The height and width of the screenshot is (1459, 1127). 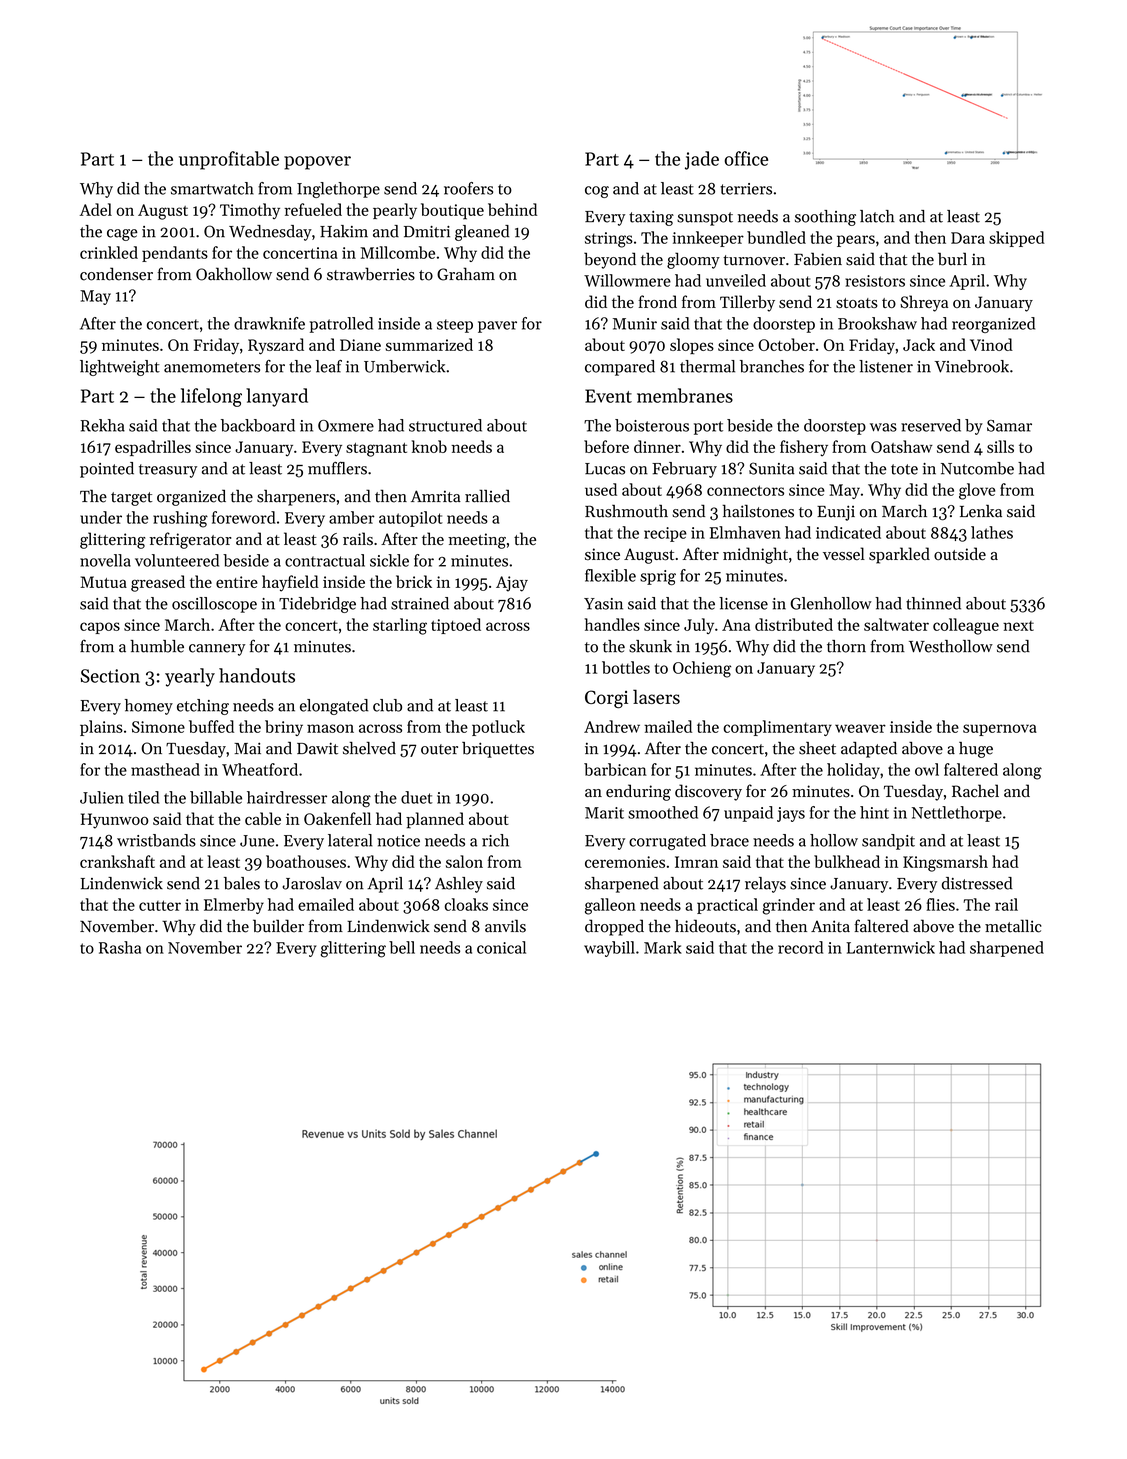 What do you see at coordinates (972, 366) in the screenshot?
I see `Vinebrook` at bounding box center [972, 366].
